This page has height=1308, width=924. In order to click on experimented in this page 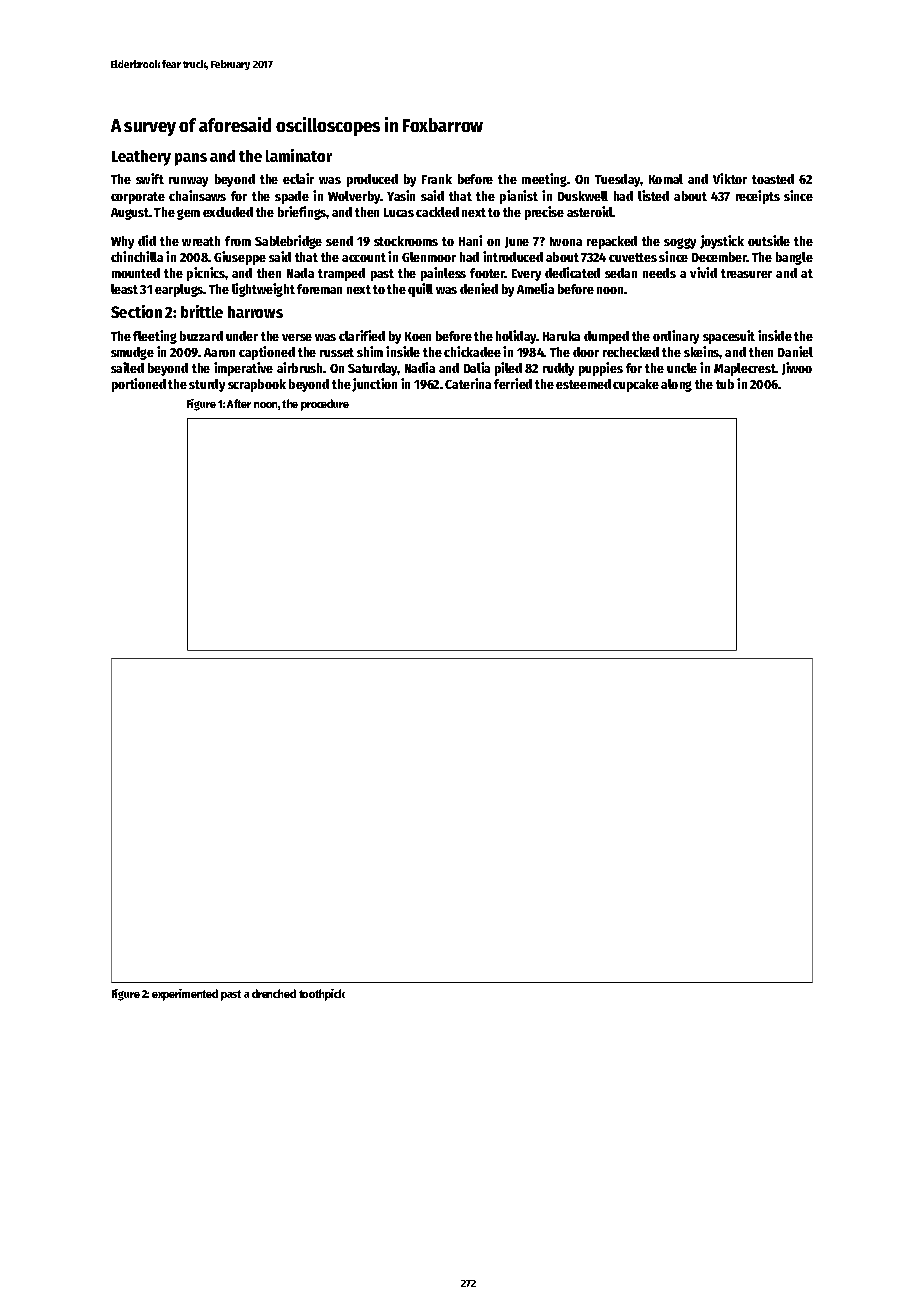, I will do `click(185, 995)`.
